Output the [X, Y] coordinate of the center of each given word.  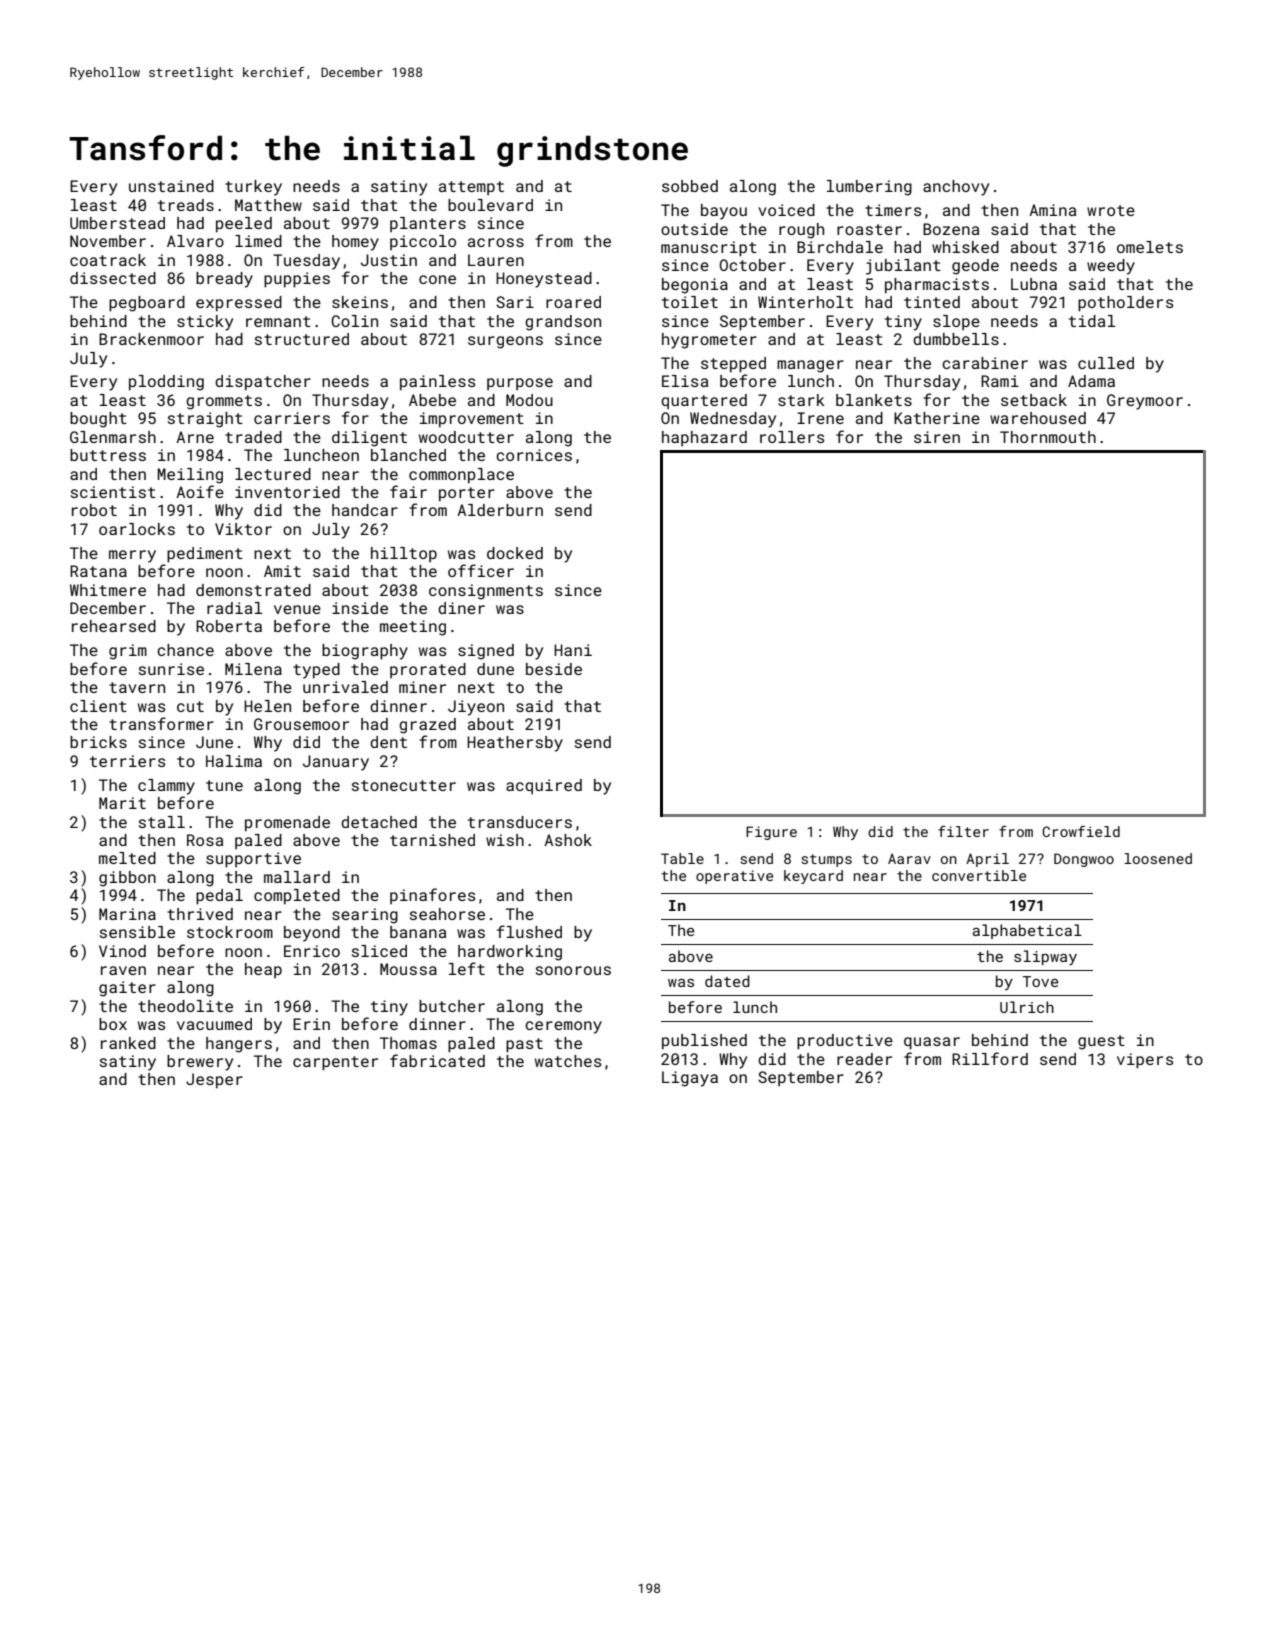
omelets [1150, 247]
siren [937, 437]
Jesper [214, 1081]
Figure [771, 833]
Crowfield [1081, 831]
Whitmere [108, 590]
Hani [573, 650]
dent [388, 742]
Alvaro [195, 241]
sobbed [690, 186]
